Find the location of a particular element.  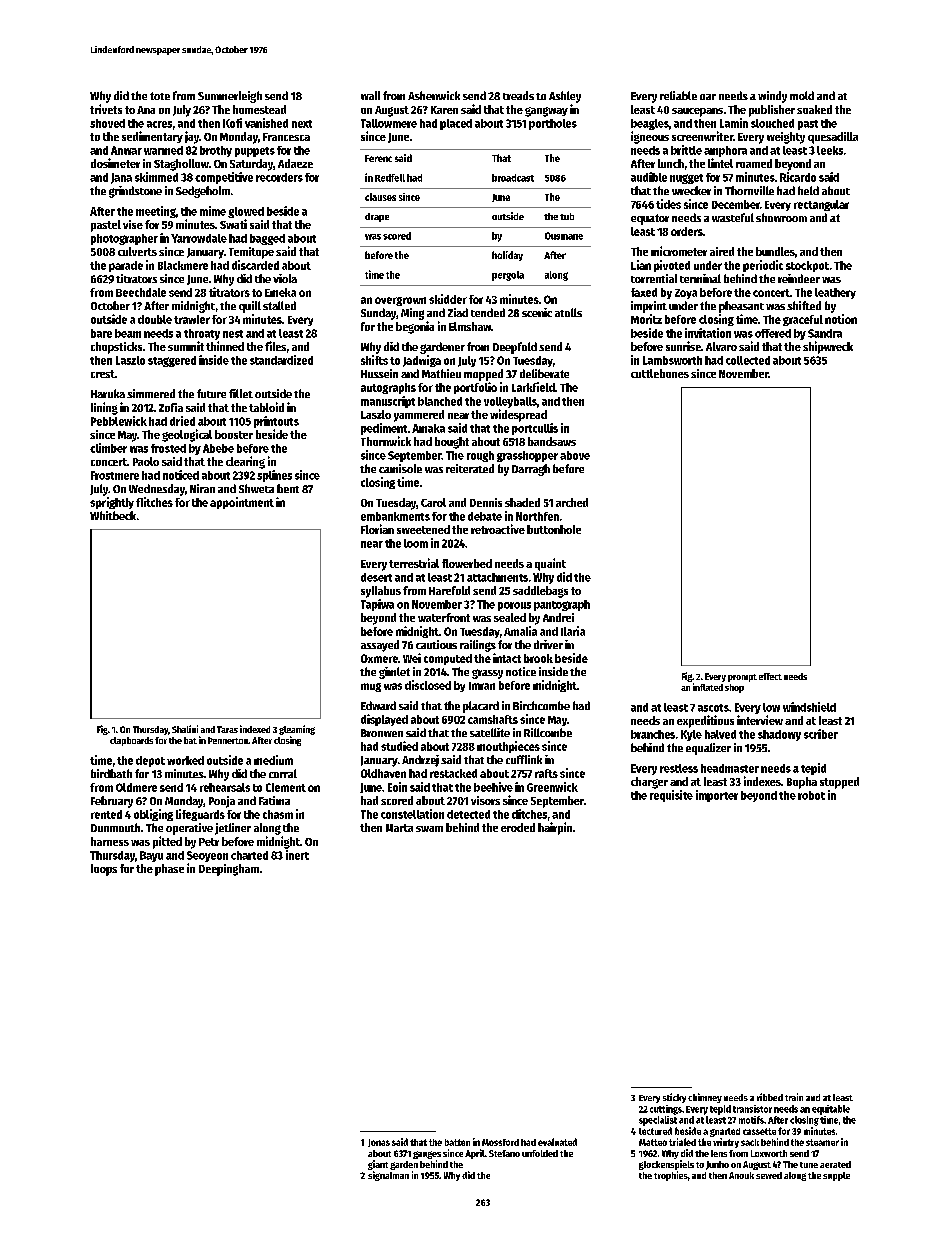

prompt is located at coordinates (742, 678).
